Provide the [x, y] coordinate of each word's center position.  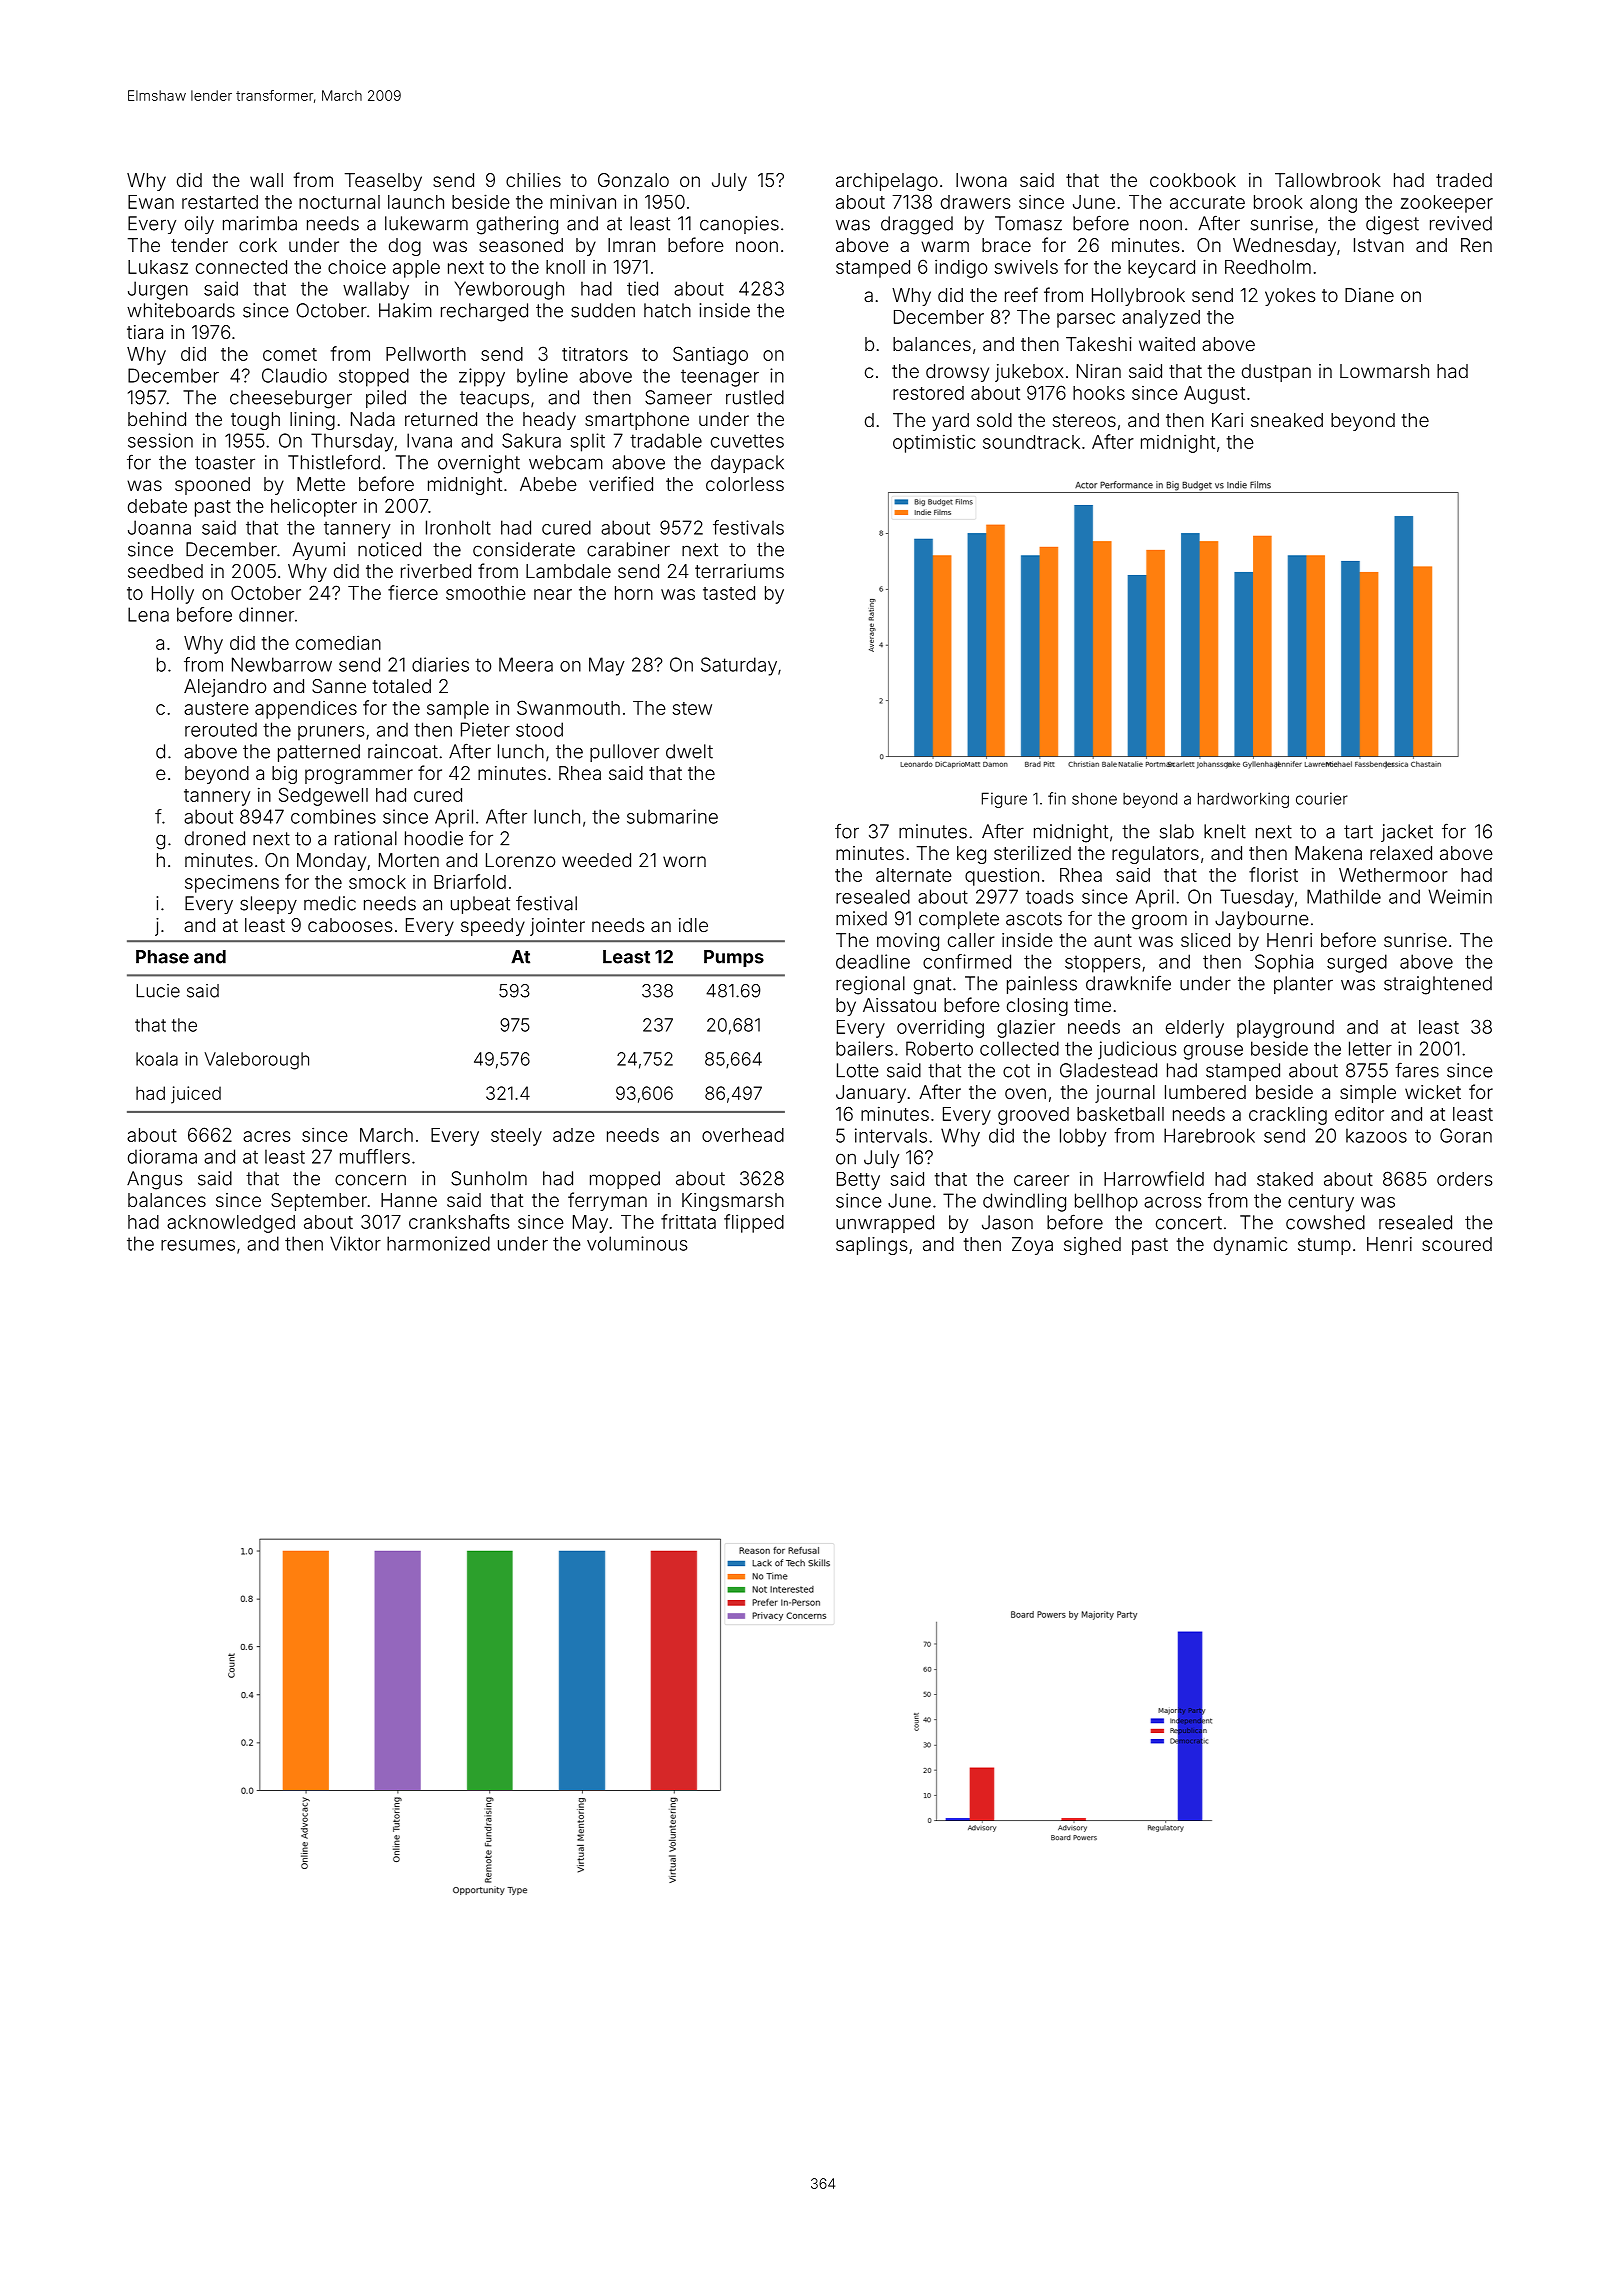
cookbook [1193, 180]
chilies [533, 180]
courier [1322, 798]
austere [216, 708]
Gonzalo [633, 180]
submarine [672, 816]
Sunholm [489, 1178]
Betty [858, 1181]
